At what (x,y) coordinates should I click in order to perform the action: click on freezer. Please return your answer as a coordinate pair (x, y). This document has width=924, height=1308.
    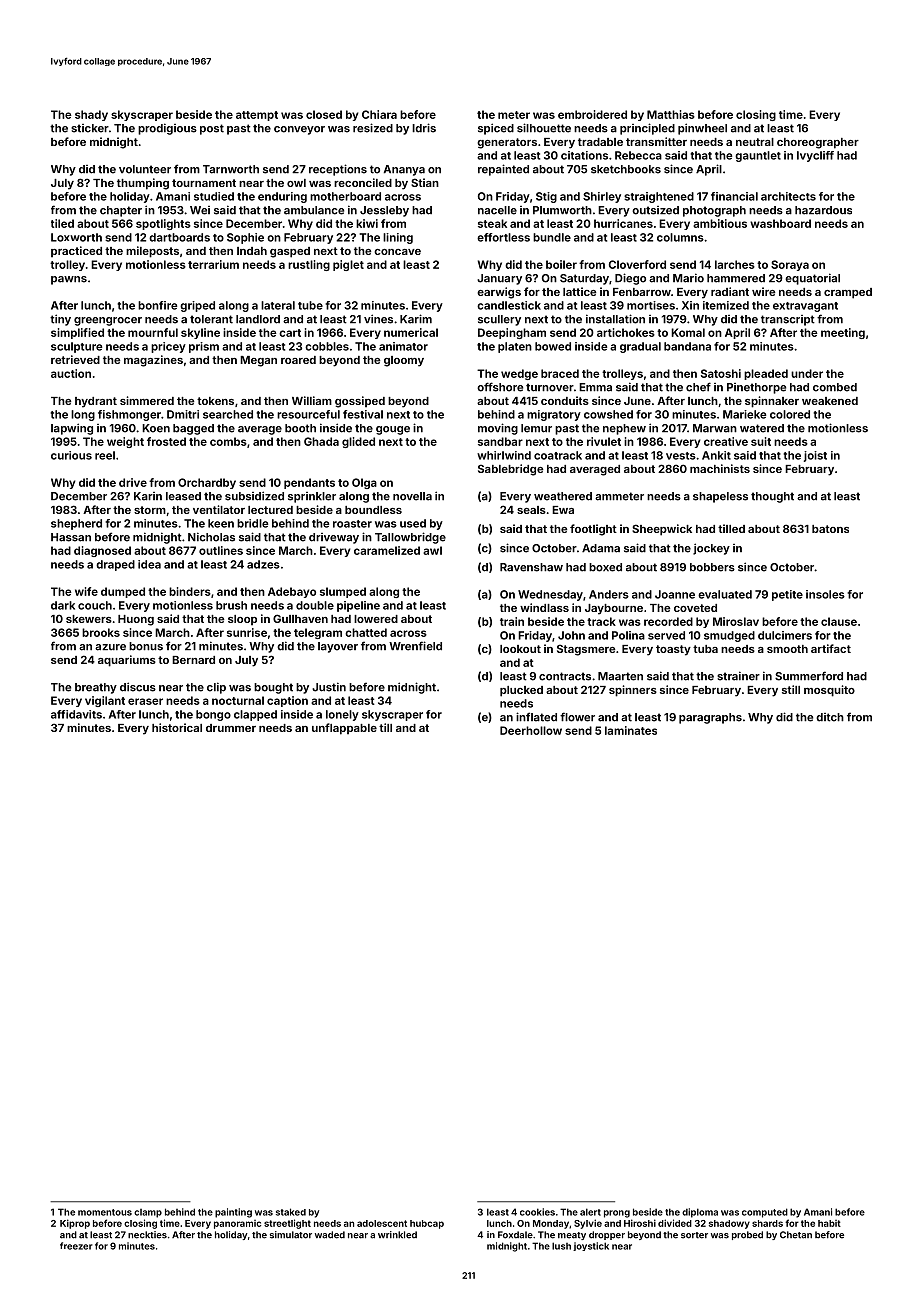
    Looking at the image, I should click on (76, 1246).
